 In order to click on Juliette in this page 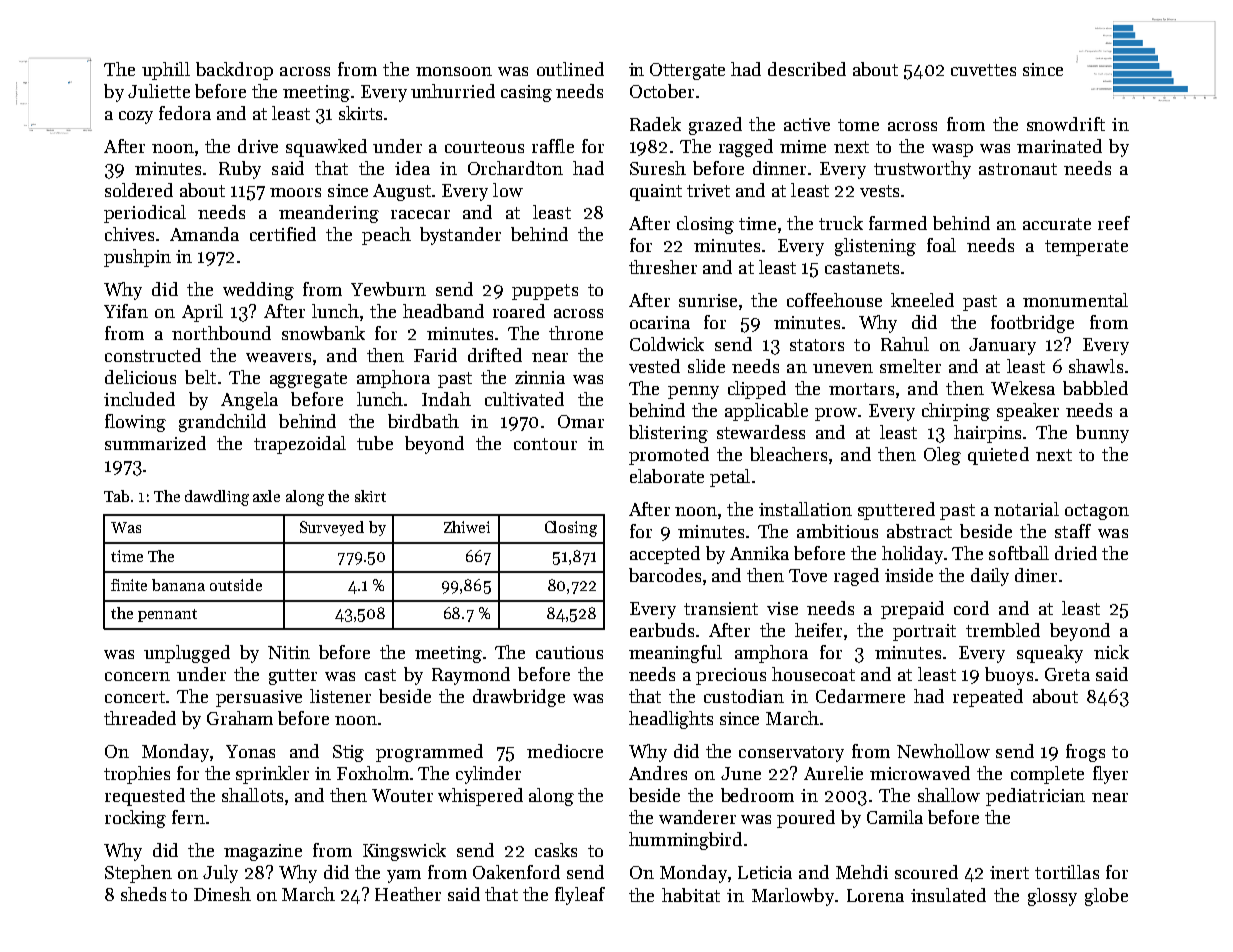, I will do `click(159, 91)`.
